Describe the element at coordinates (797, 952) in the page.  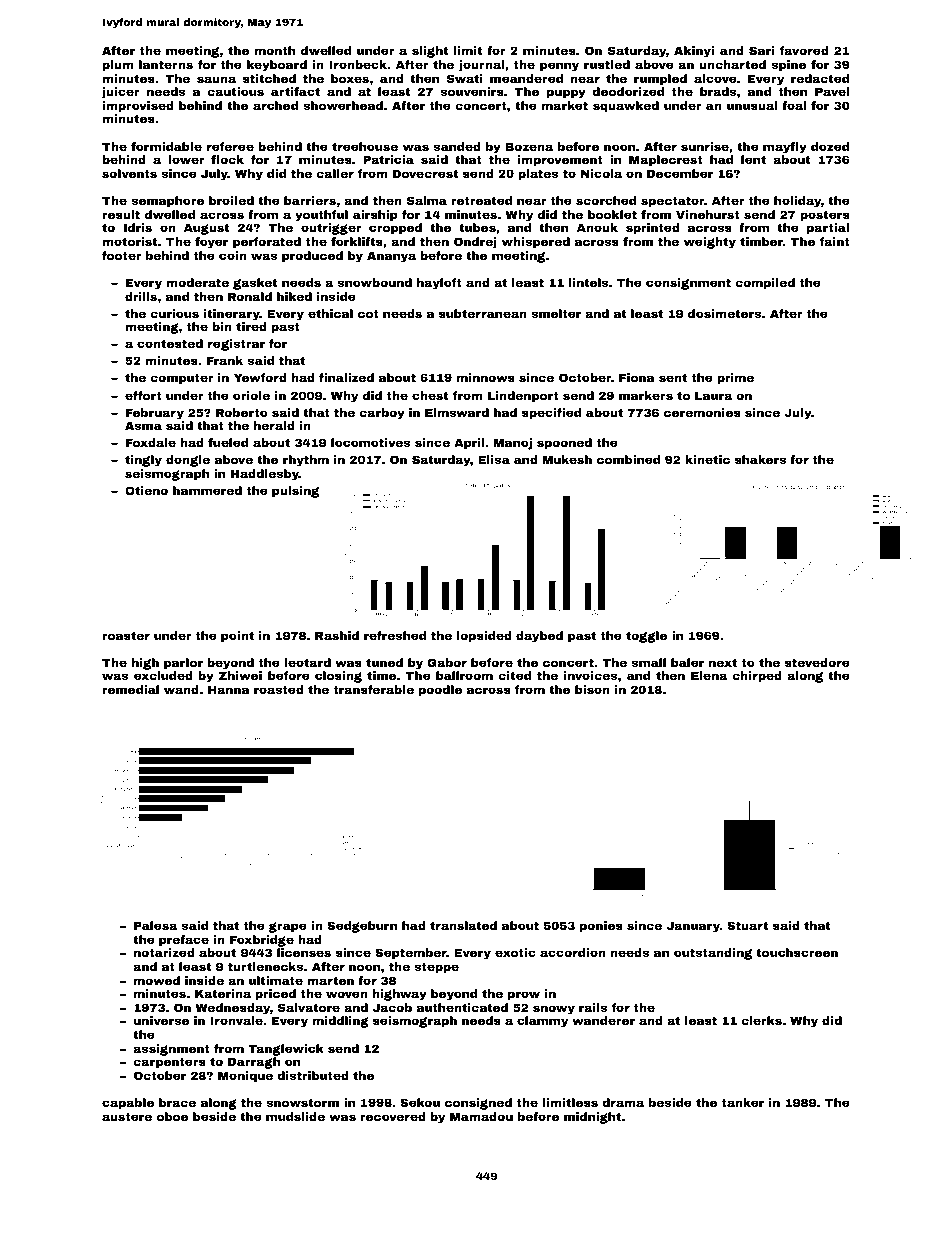
I see `touchscreen` at that location.
